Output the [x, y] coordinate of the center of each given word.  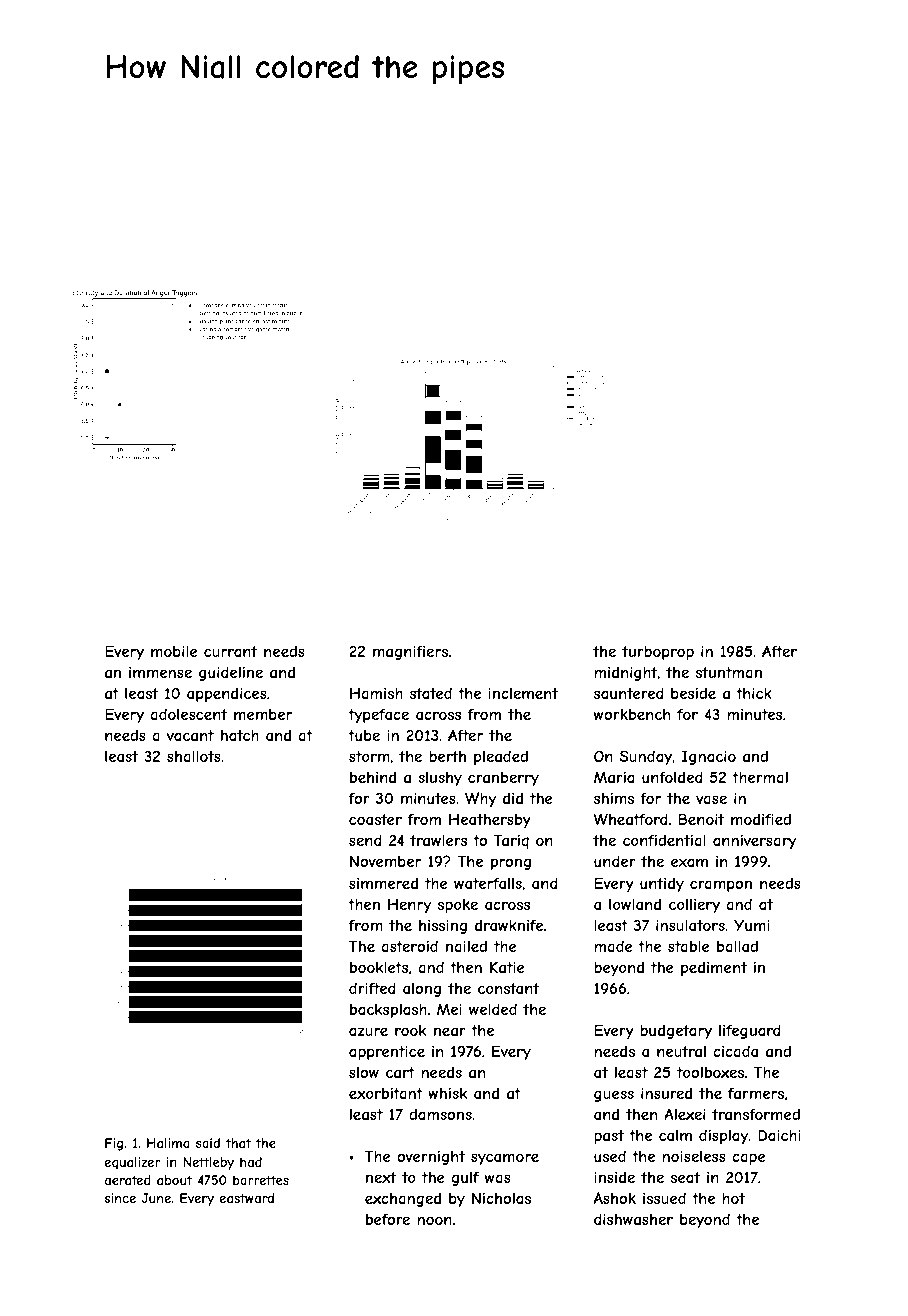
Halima [168, 1143]
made [613, 946]
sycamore [505, 1159]
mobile [174, 651]
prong [511, 864]
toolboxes [710, 1072]
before [388, 1219]
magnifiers [410, 652]
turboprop [658, 653]
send [365, 840]
